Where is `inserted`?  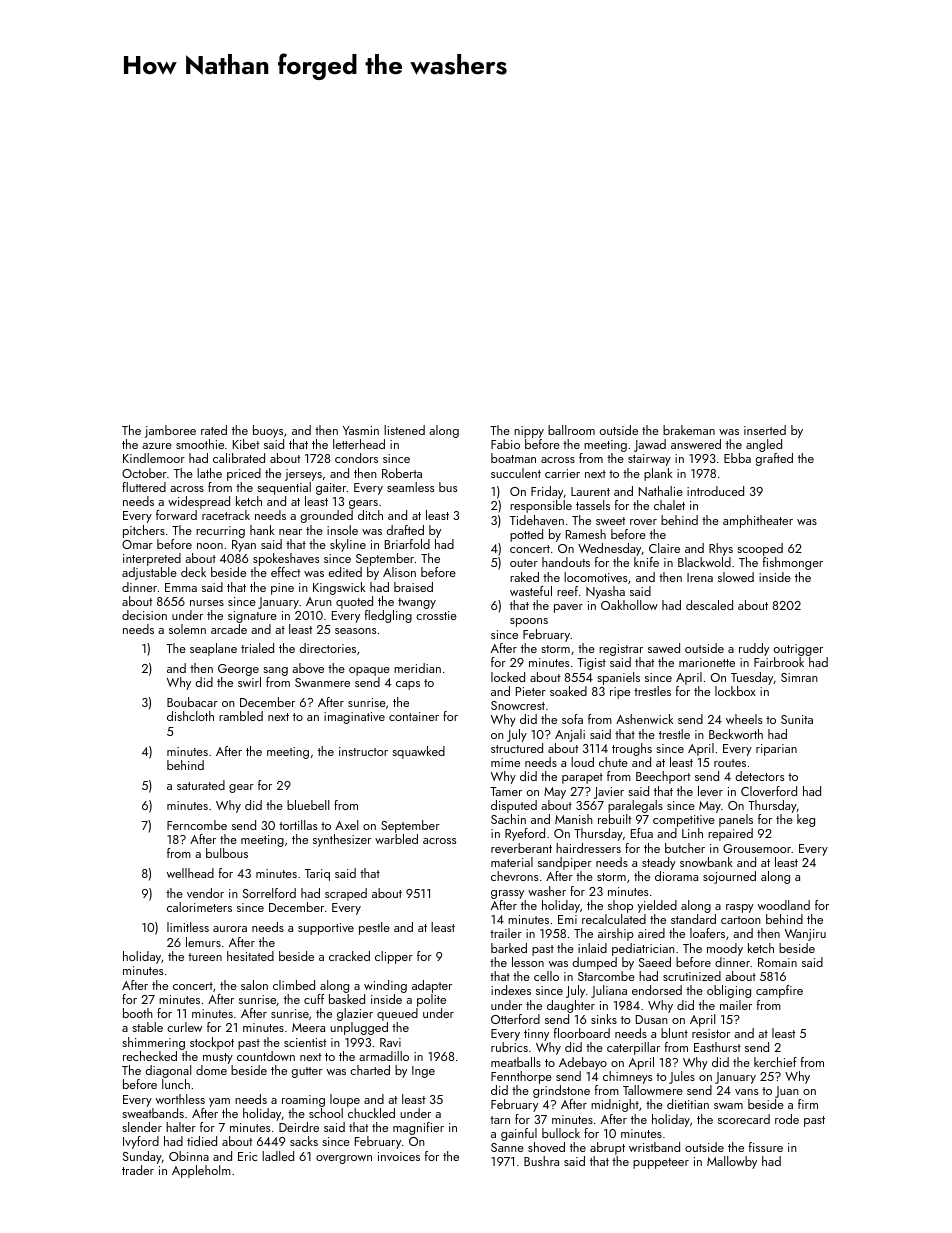
inserted is located at coordinates (765, 430).
